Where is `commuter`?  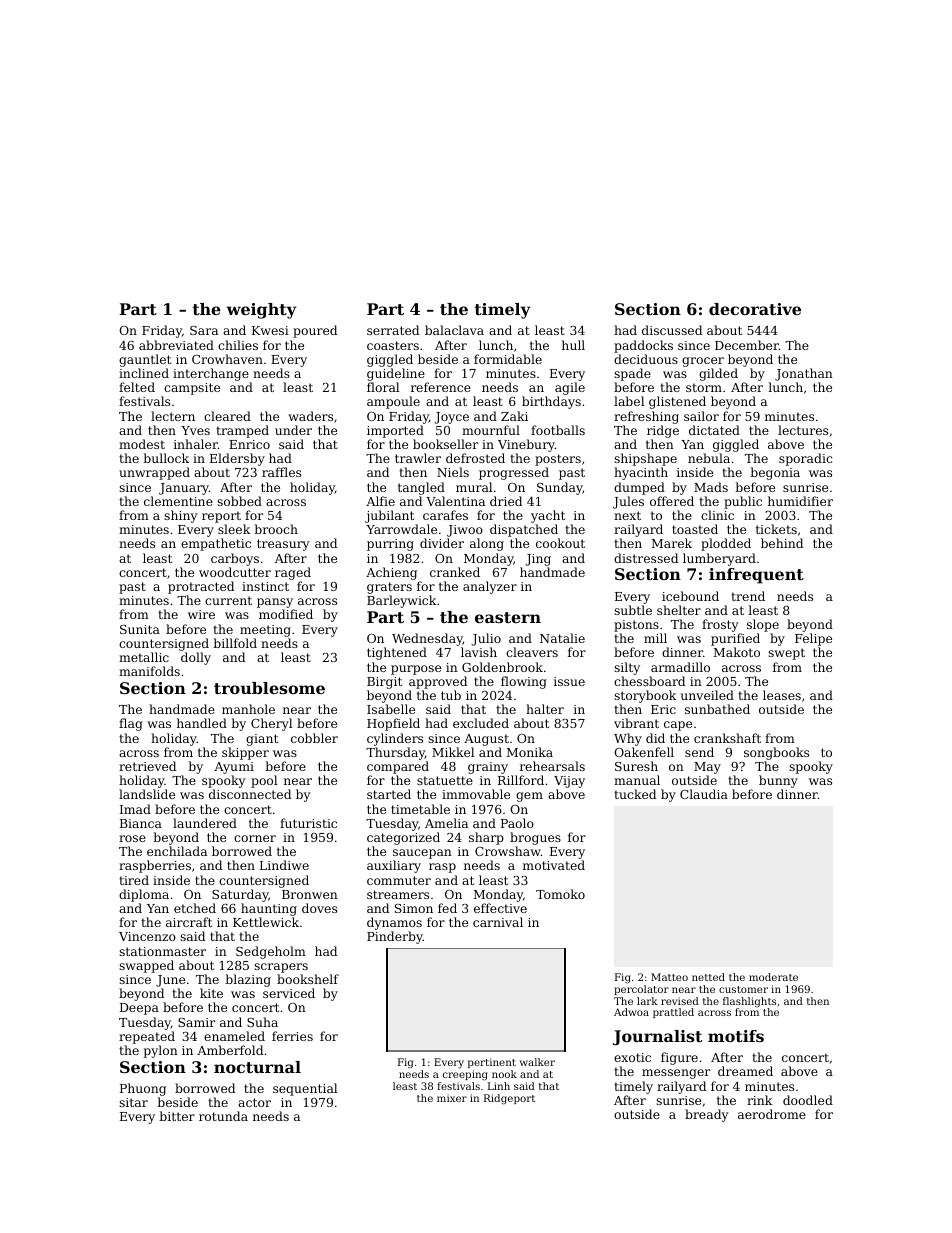
commuter is located at coordinates (399, 880).
